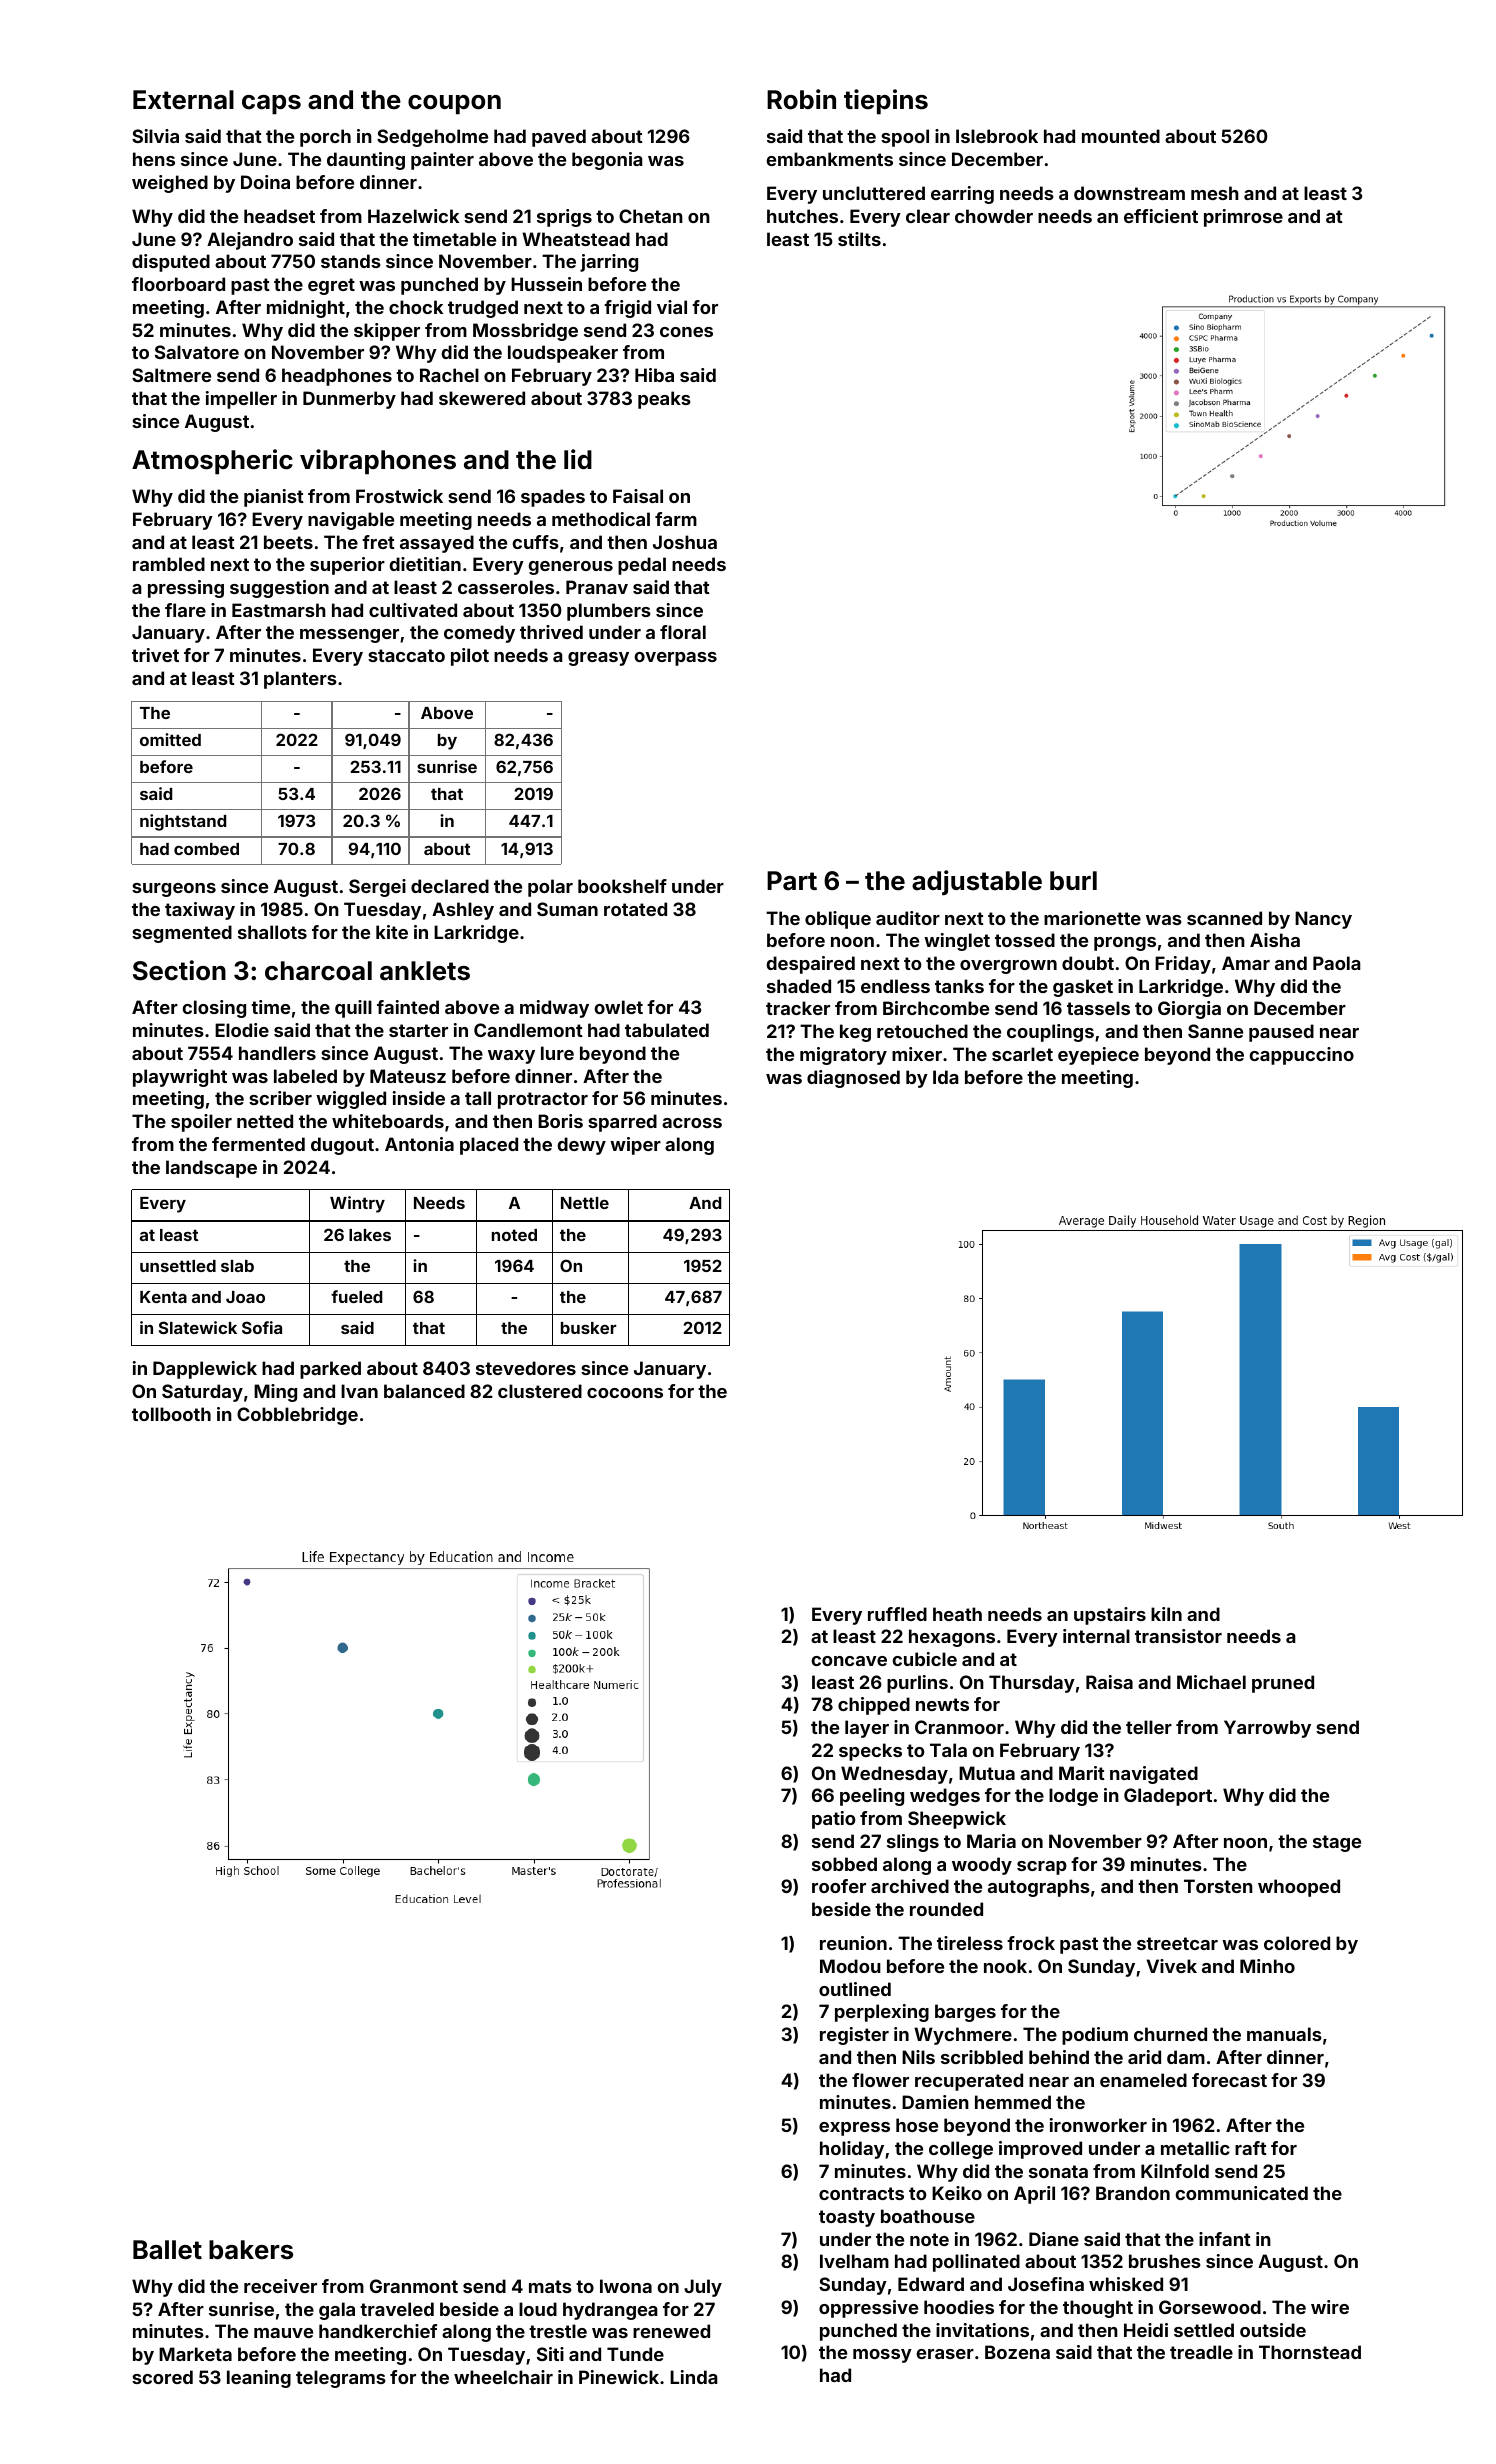  I want to click on Ballet, so click(167, 2250).
